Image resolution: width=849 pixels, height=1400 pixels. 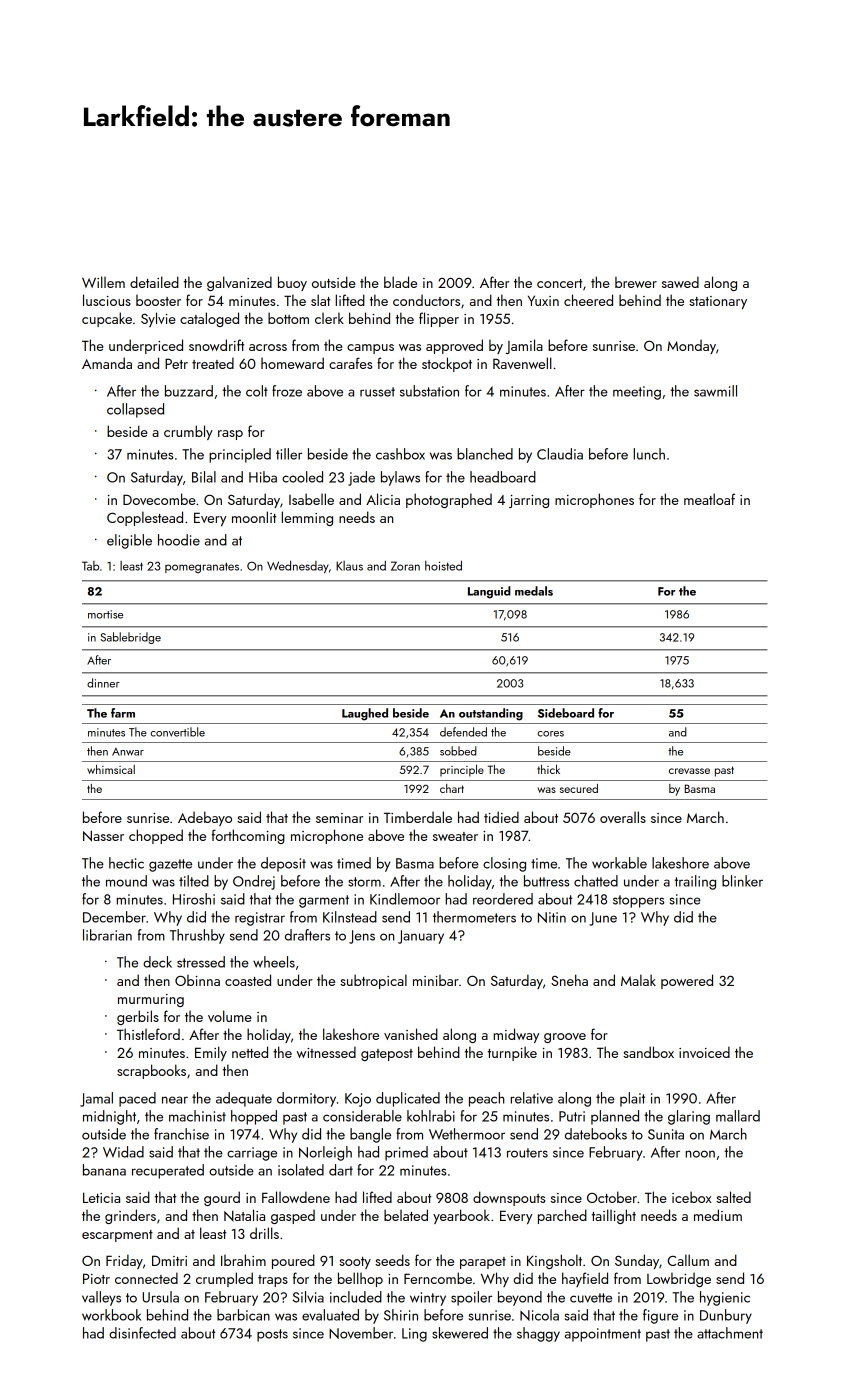 What do you see at coordinates (387, 1055) in the screenshot?
I see `gatepost` at bounding box center [387, 1055].
